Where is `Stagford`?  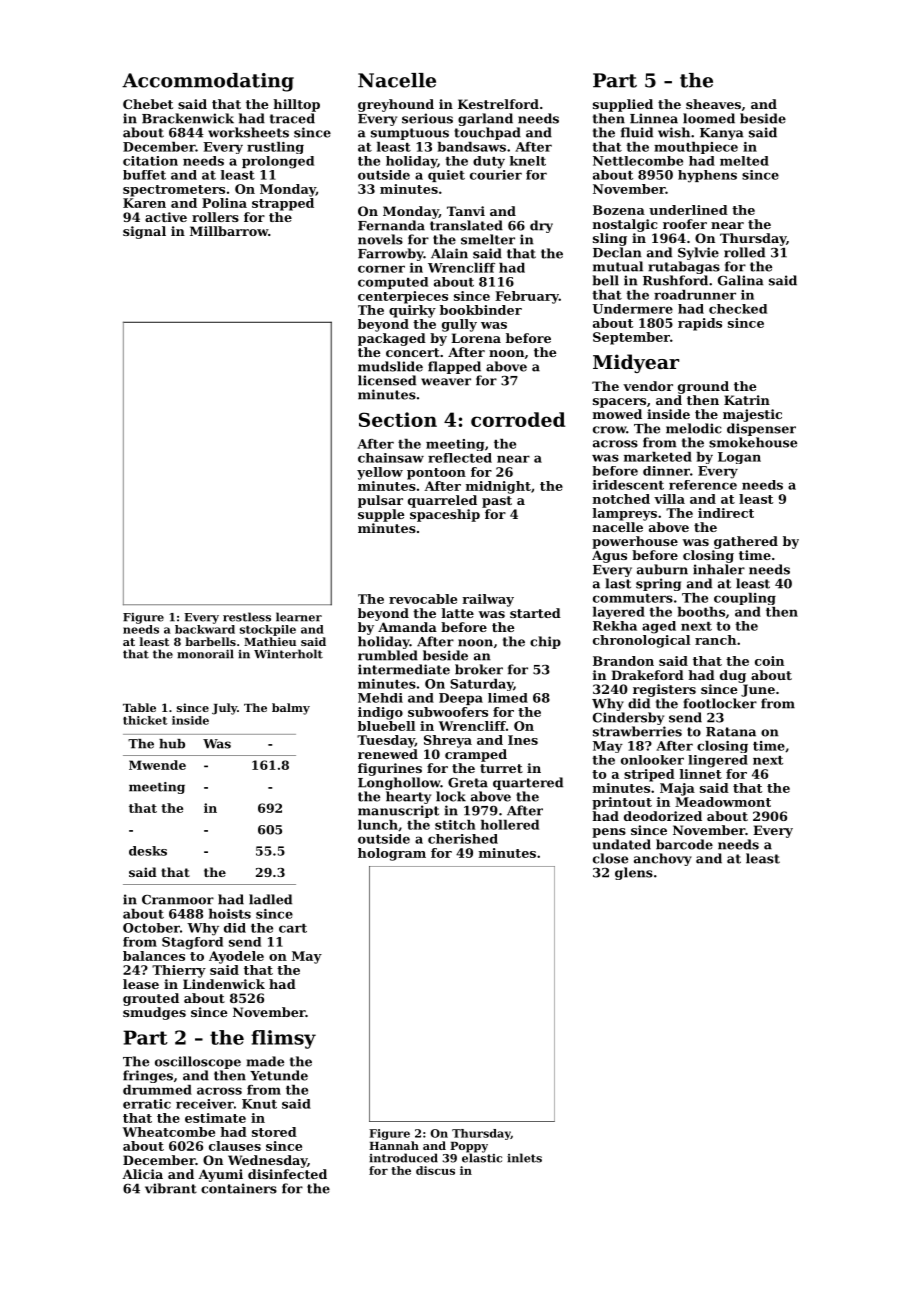 Stagford is located at coordinates (192, 943).
